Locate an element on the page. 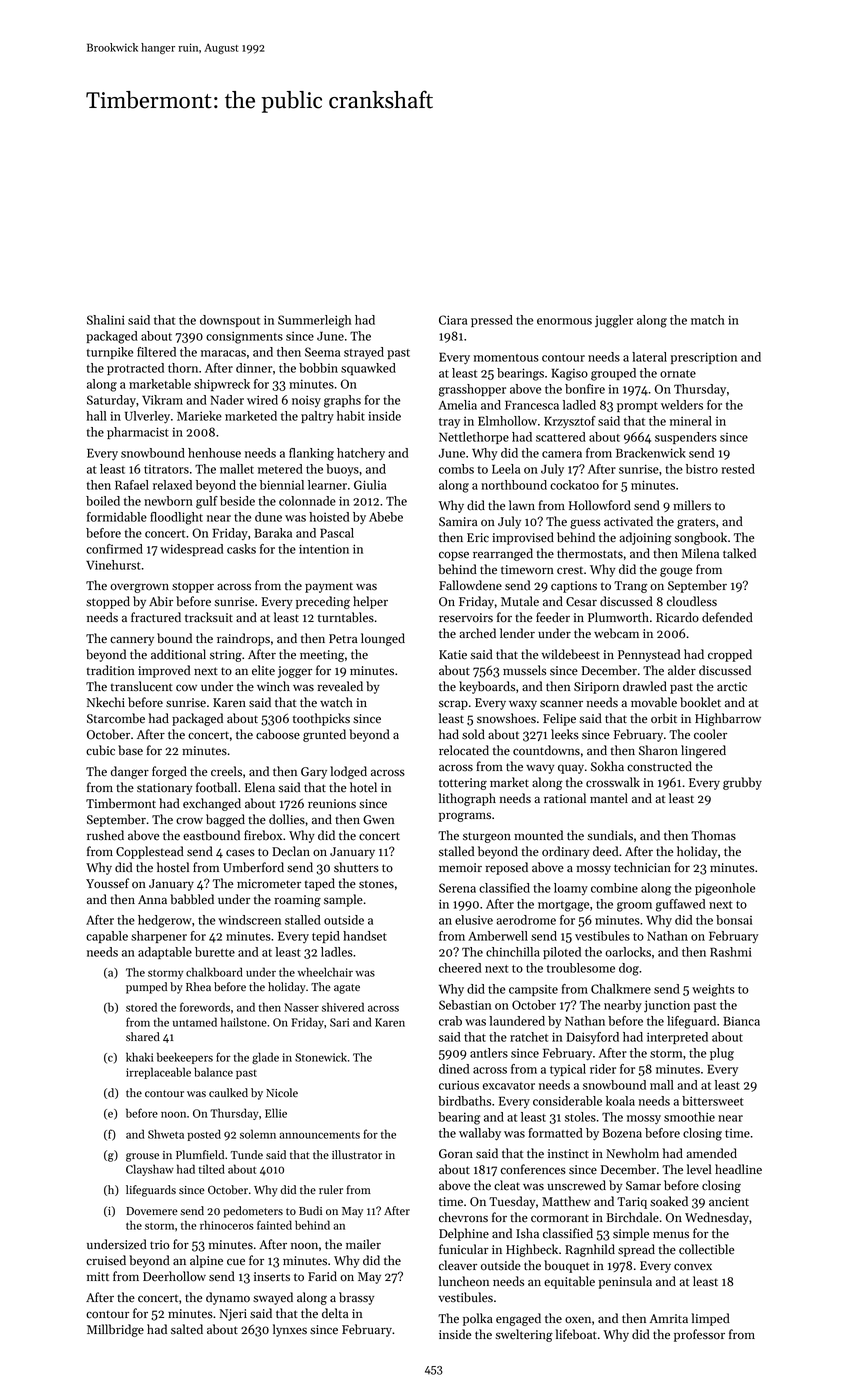 Image resolution: width=849 pixels, height=1400 pixels. talked is located at coordinates (739, 553).
